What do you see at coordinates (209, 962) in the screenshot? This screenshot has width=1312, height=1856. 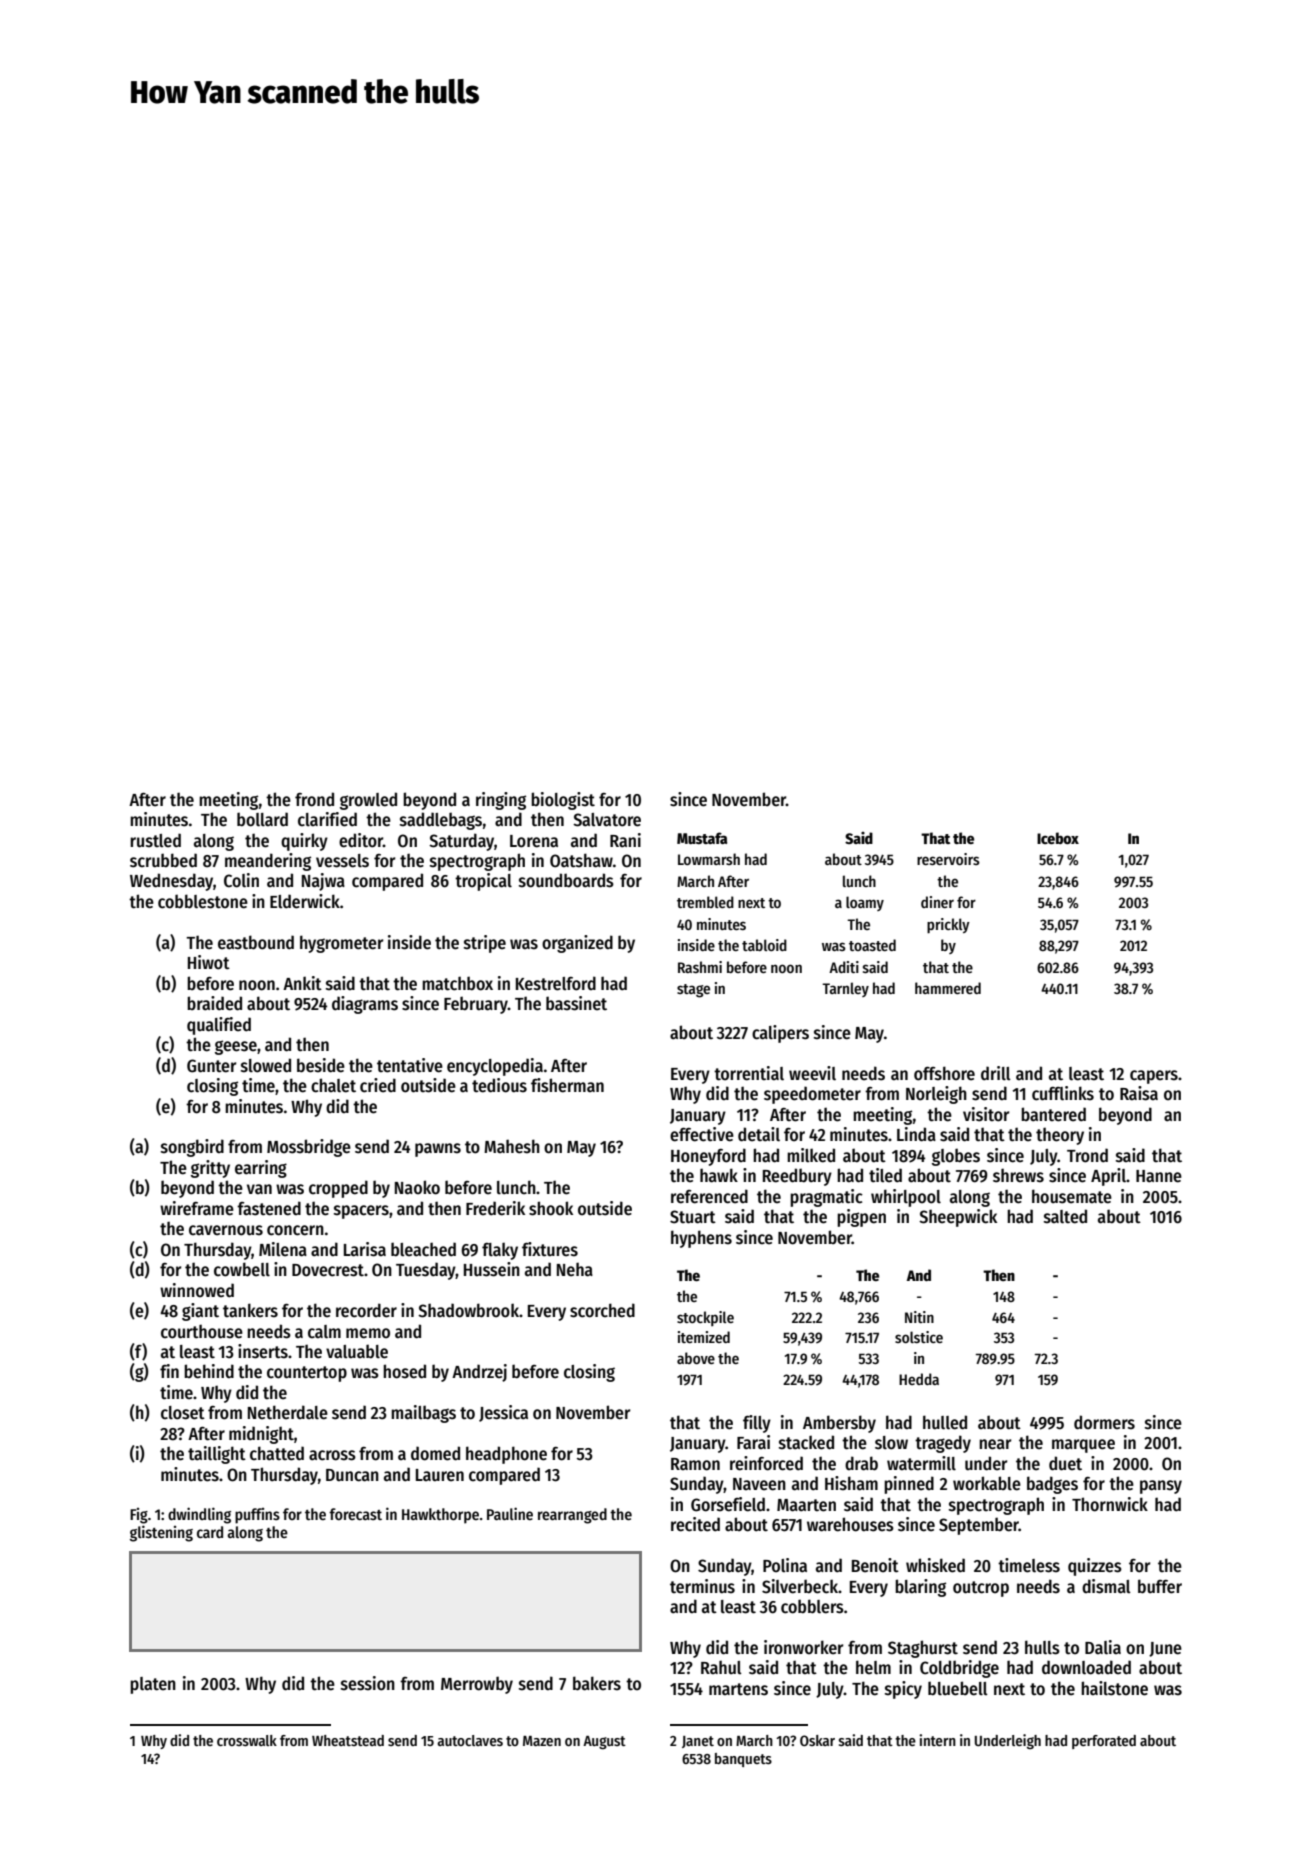 I see `Hiwot` at bounding box center [209, 962].
